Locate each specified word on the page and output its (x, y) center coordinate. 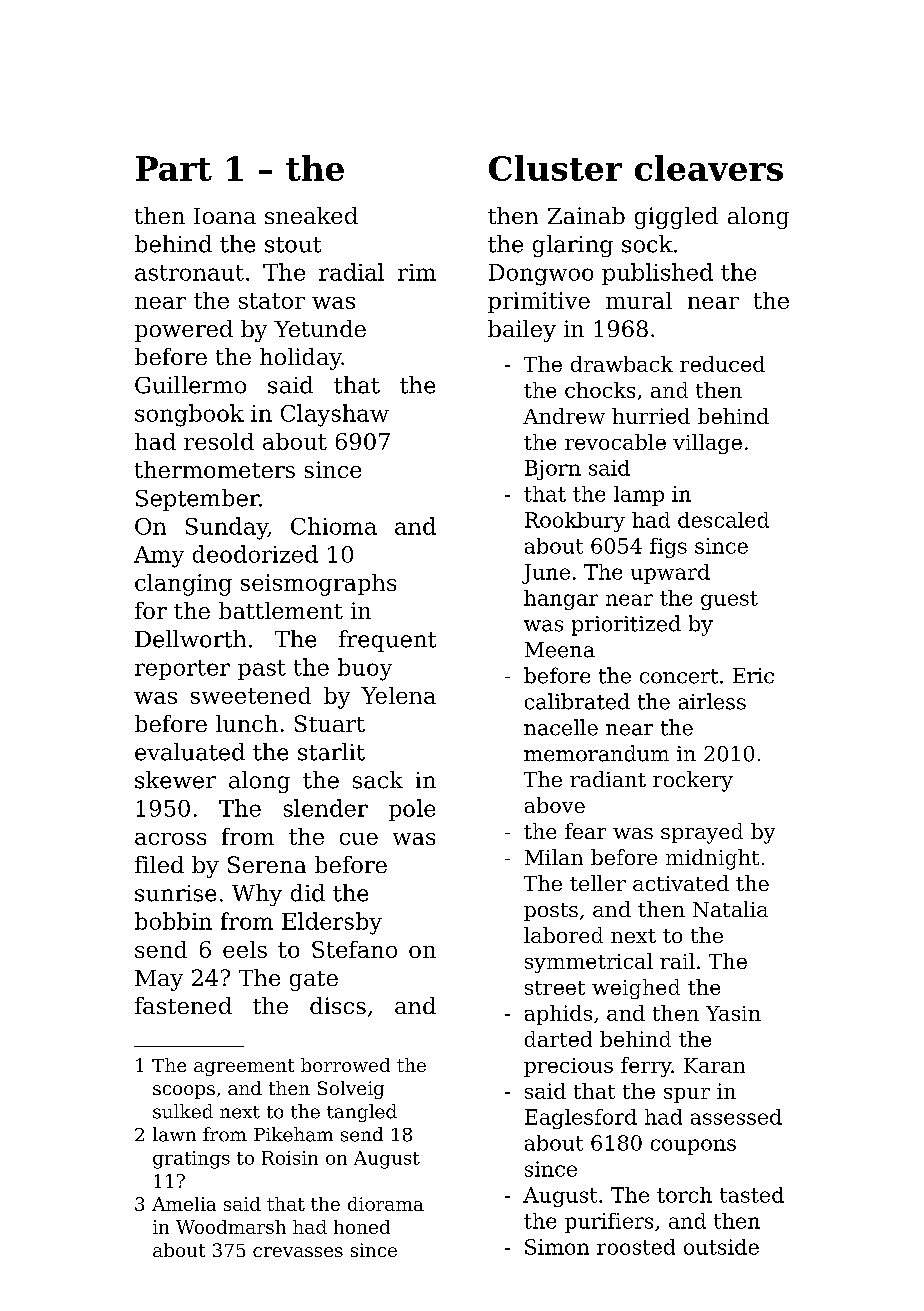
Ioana (225, 216)
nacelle (561, 727)
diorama (386, 1204)
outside (721, 1247)
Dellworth (190, 639)
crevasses (298, 1252)
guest (729, 600)
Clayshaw (335, 415)
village (707, 444)
